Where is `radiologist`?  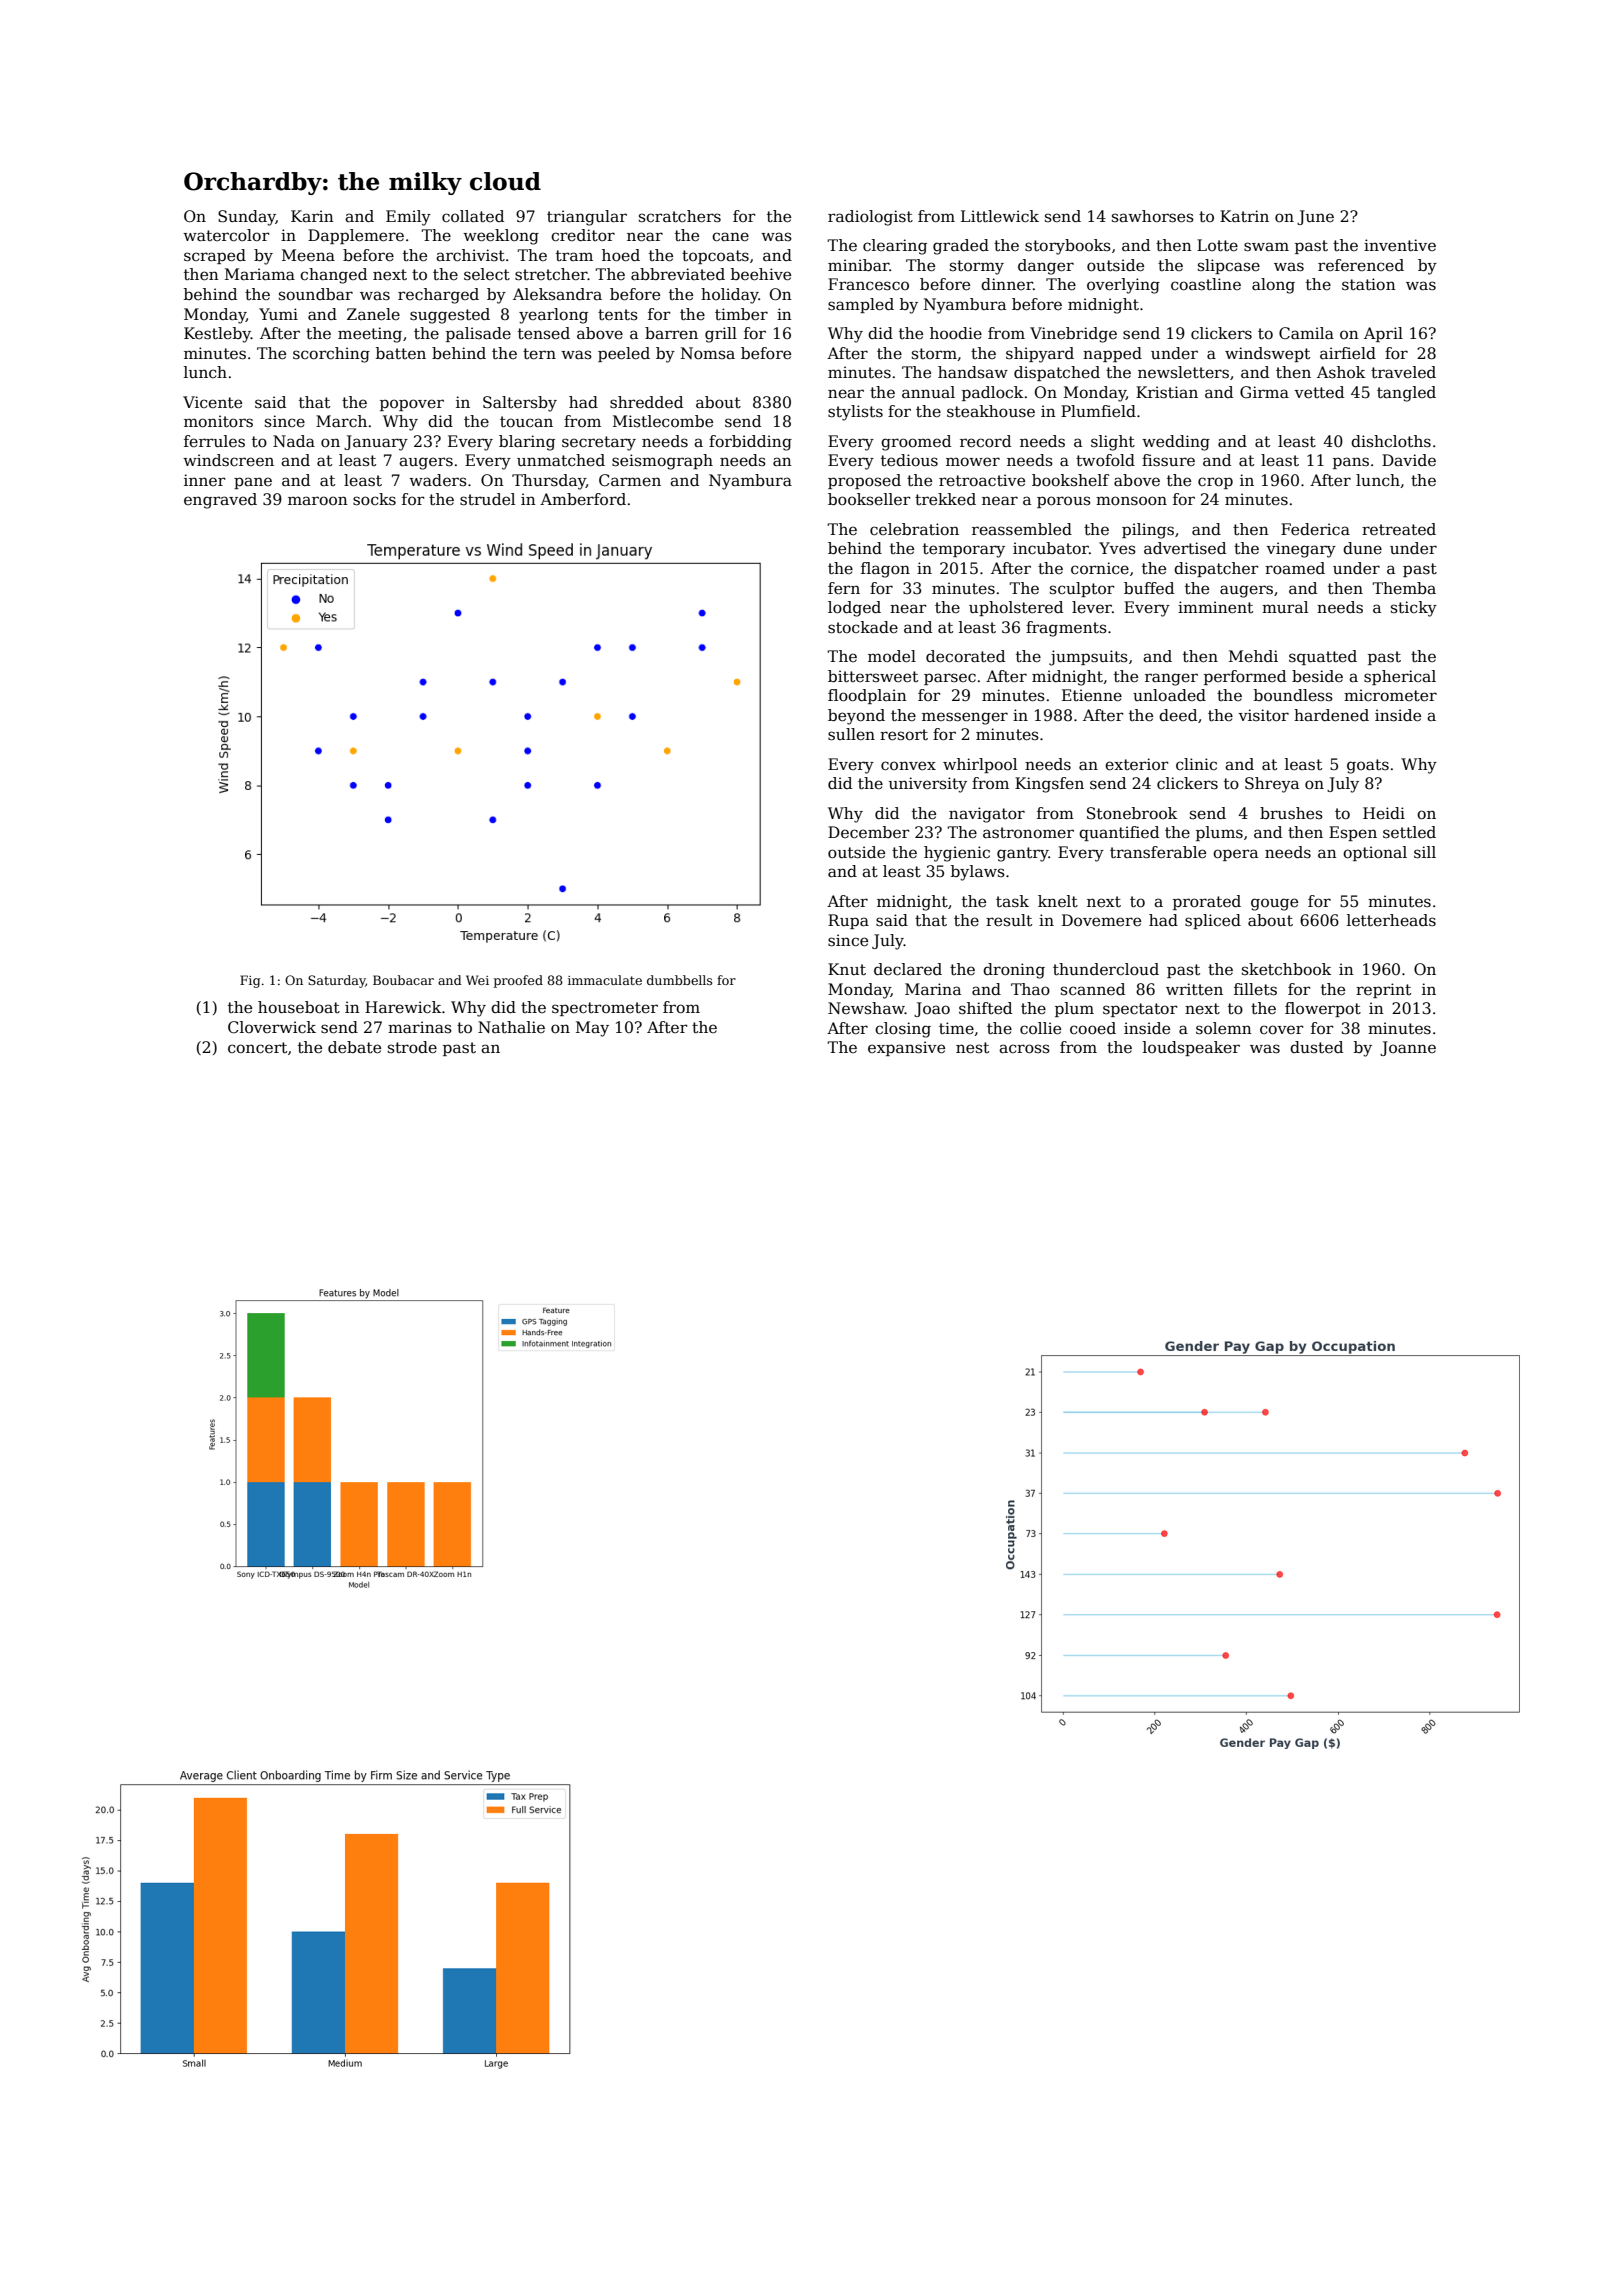
radiologist is located at coordinates (870, 218).
